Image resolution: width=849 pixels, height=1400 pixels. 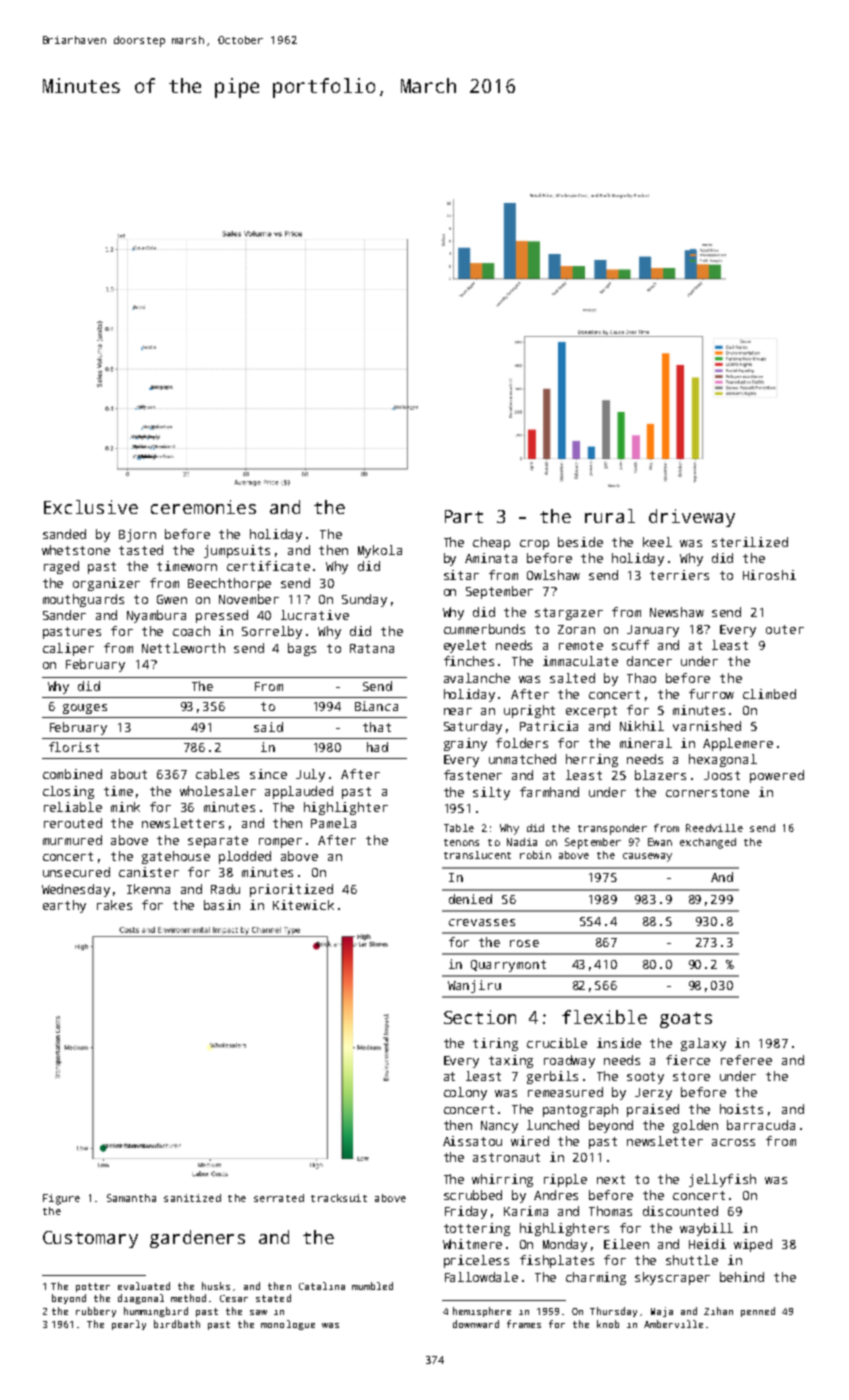 I want to click on rural, so click(x=610, y=516).
